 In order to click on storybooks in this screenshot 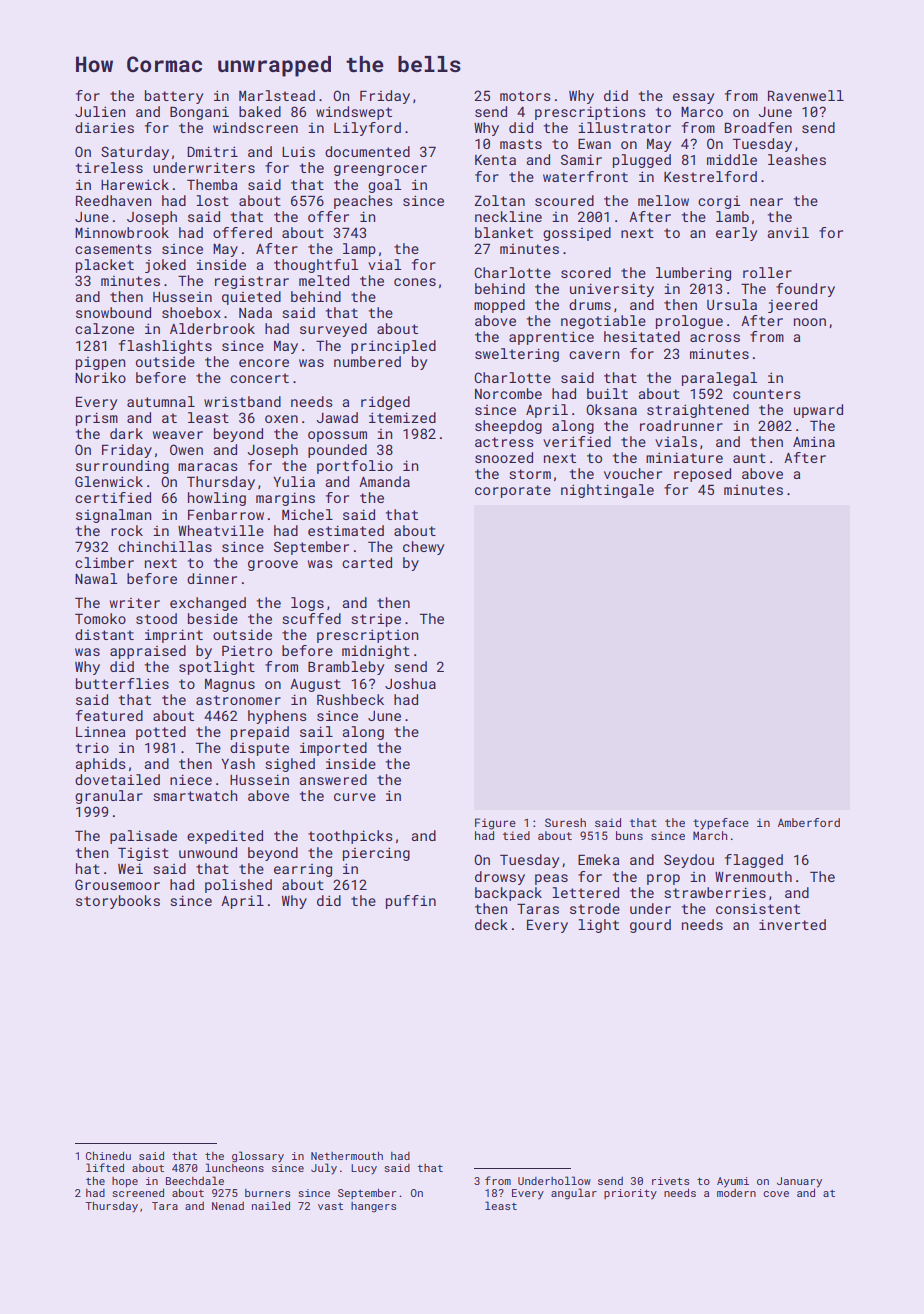, I will do `click(118, 902)`.
